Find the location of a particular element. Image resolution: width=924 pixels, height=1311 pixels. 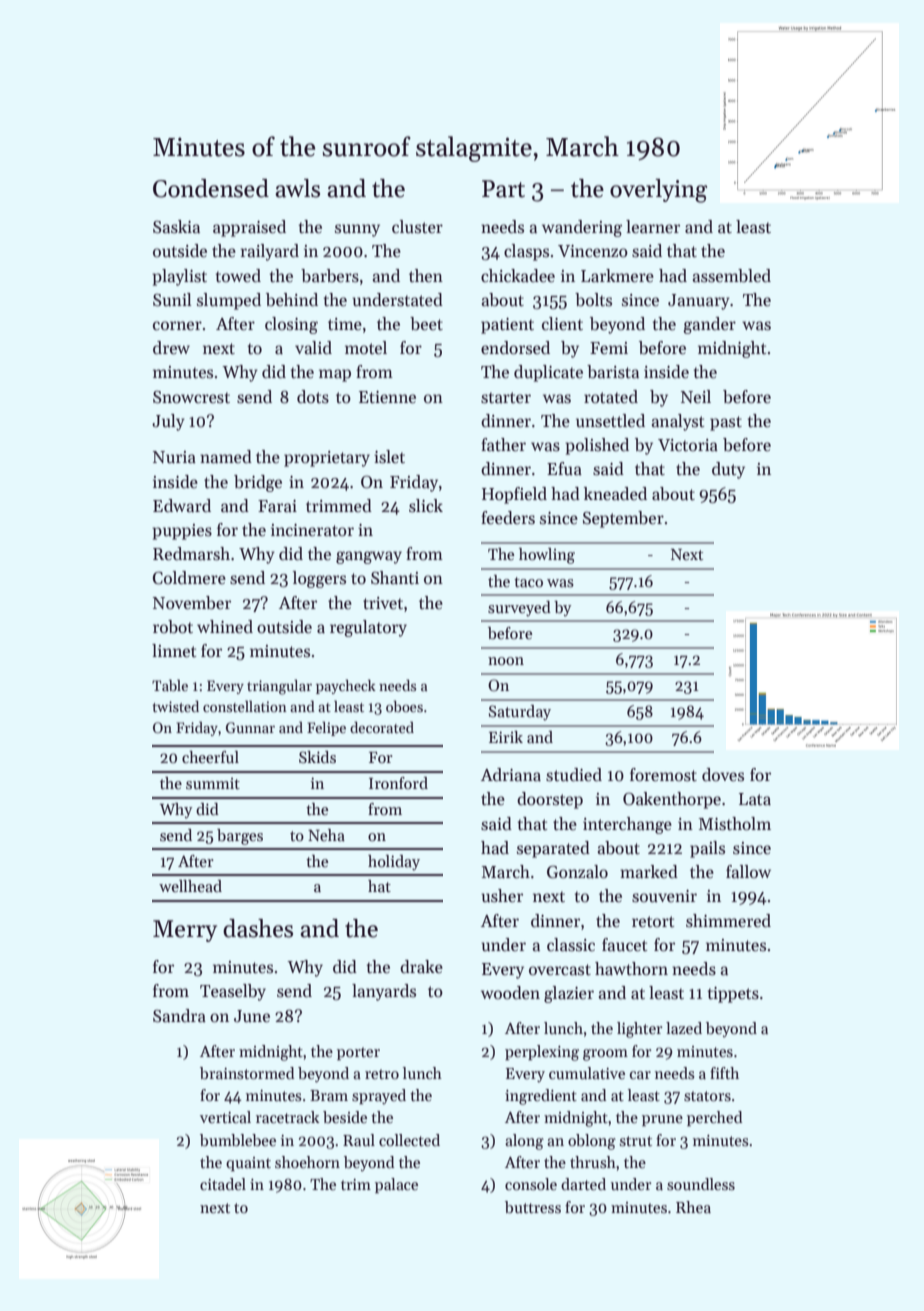

past is located at coordinates (726, 423).
